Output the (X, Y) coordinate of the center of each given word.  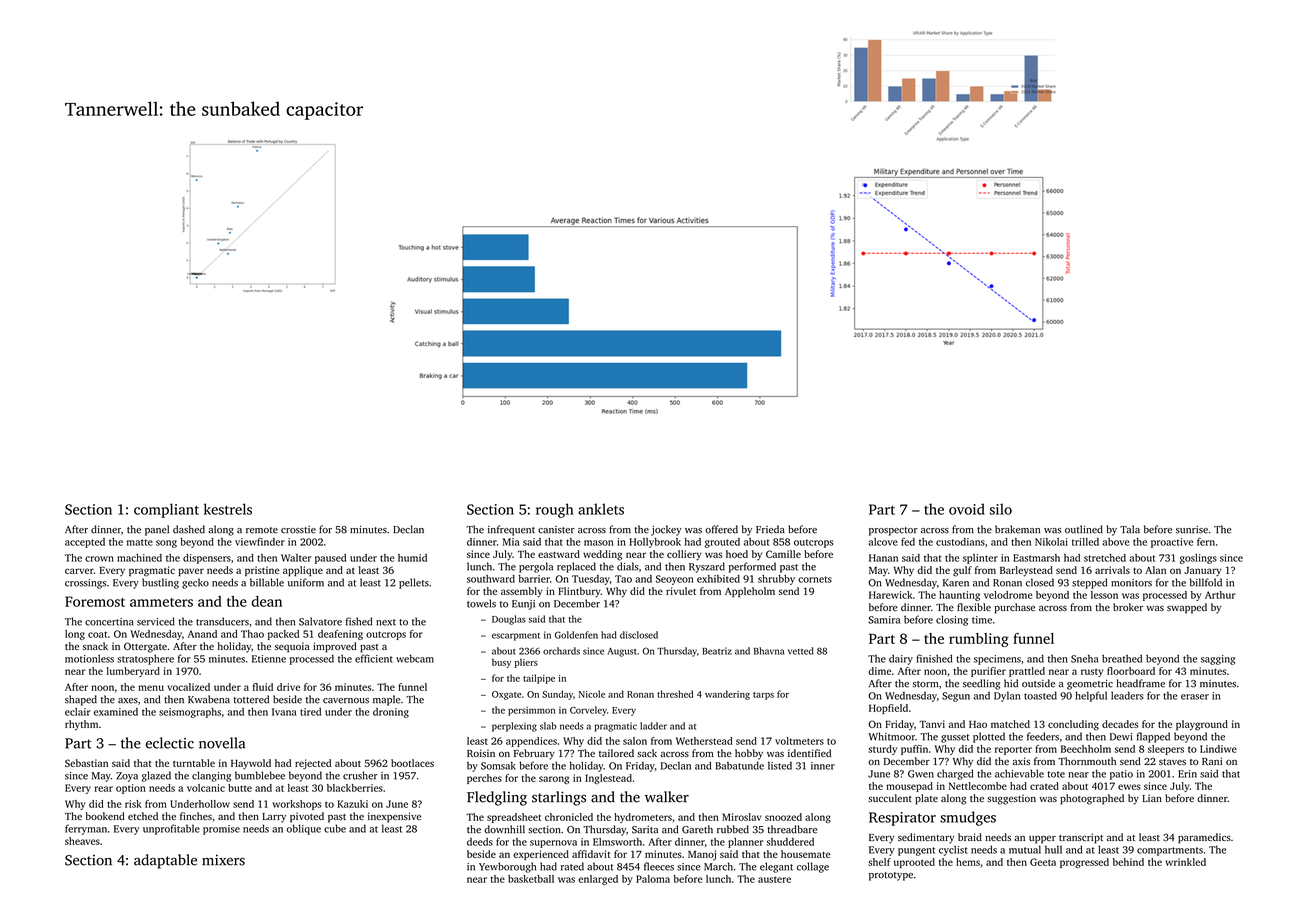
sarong (554, 780)
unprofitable (171, 829)
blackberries (355, 788)
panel (157, 530)
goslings (1198, 559)
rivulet (681, 591)
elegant (776, 867)
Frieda (770, 529)
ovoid (967, 509)
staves (1172, 762)
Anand (202, 634)
